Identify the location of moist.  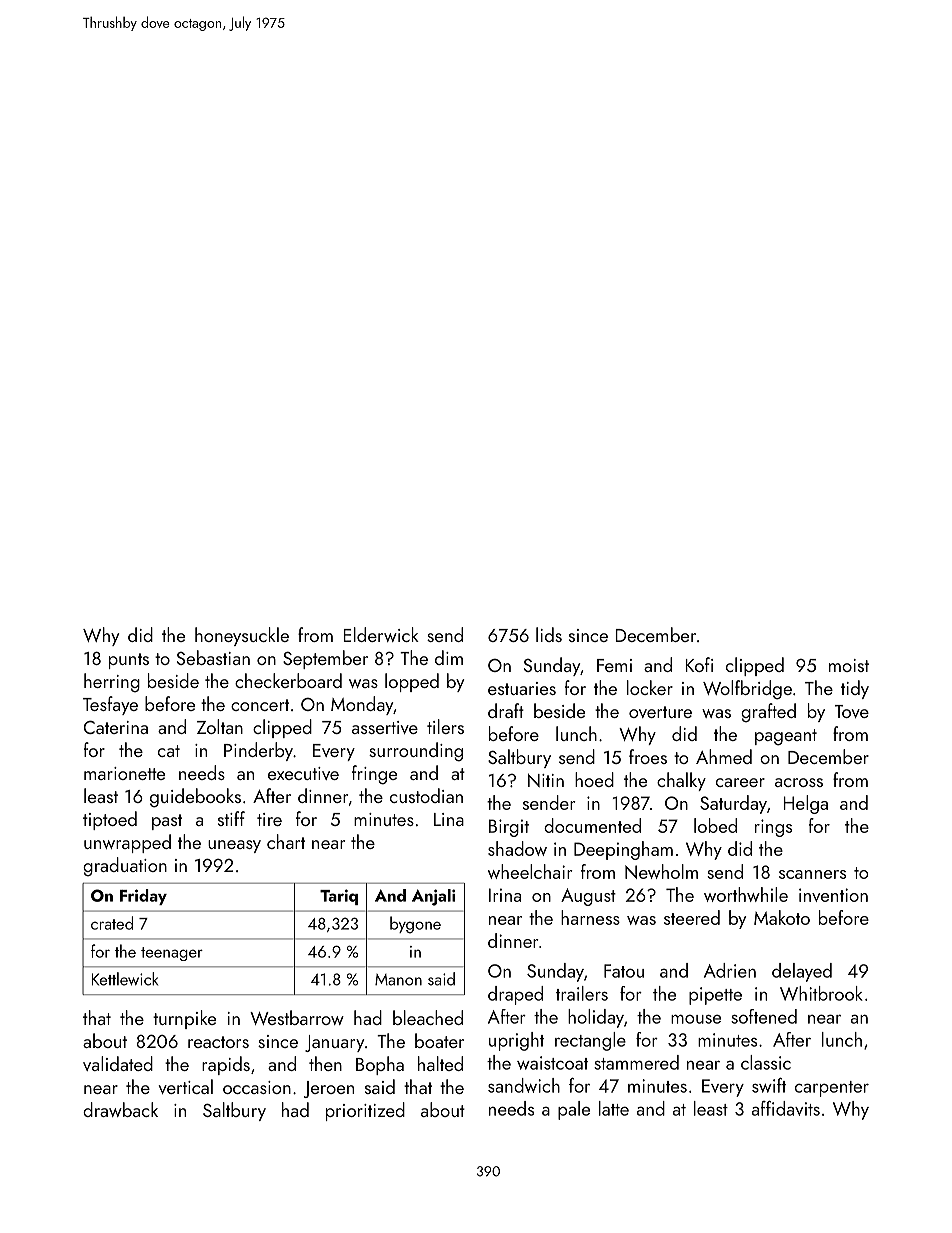
(849, 665).
